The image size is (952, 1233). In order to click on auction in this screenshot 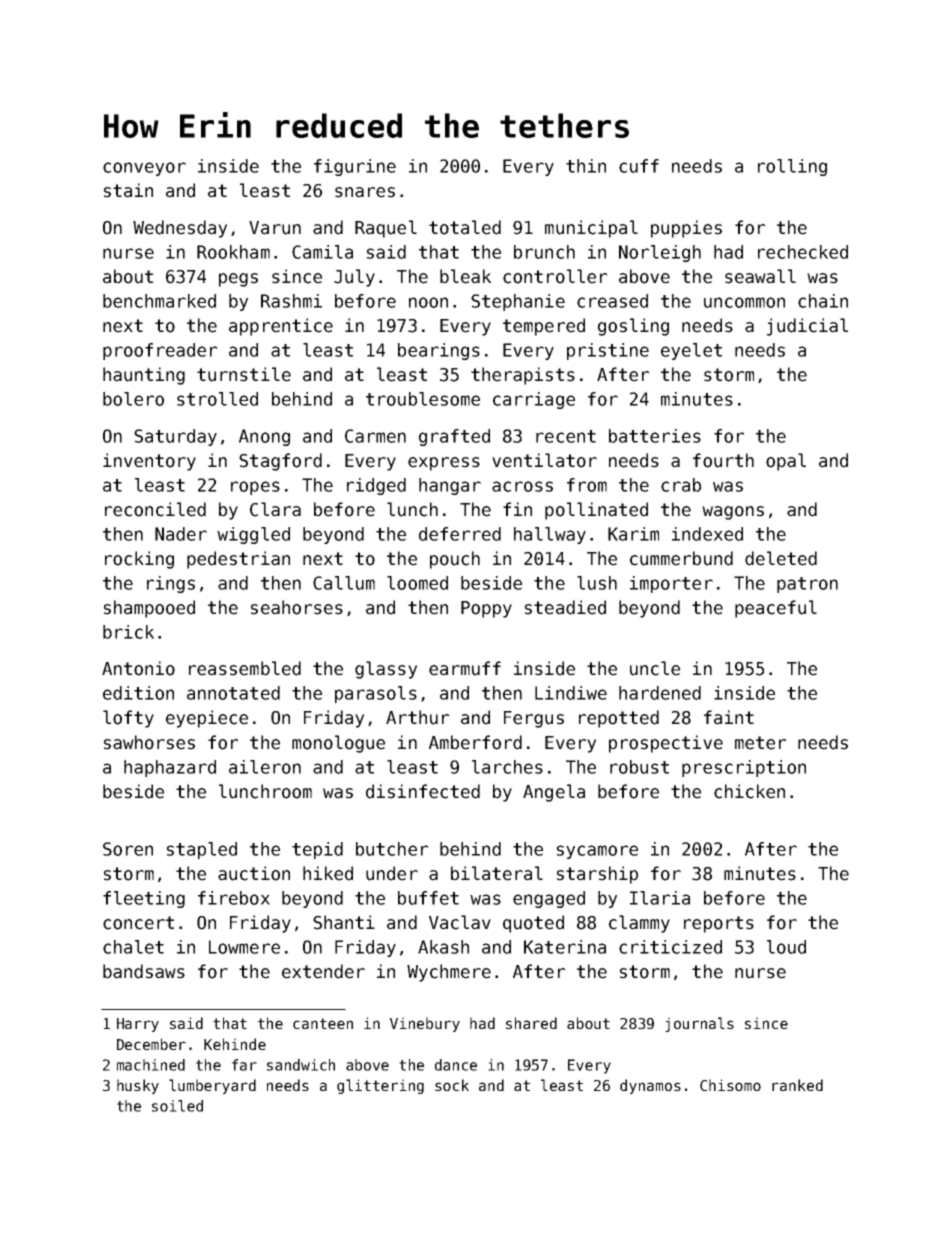, I will do `click(254, 873)`.
